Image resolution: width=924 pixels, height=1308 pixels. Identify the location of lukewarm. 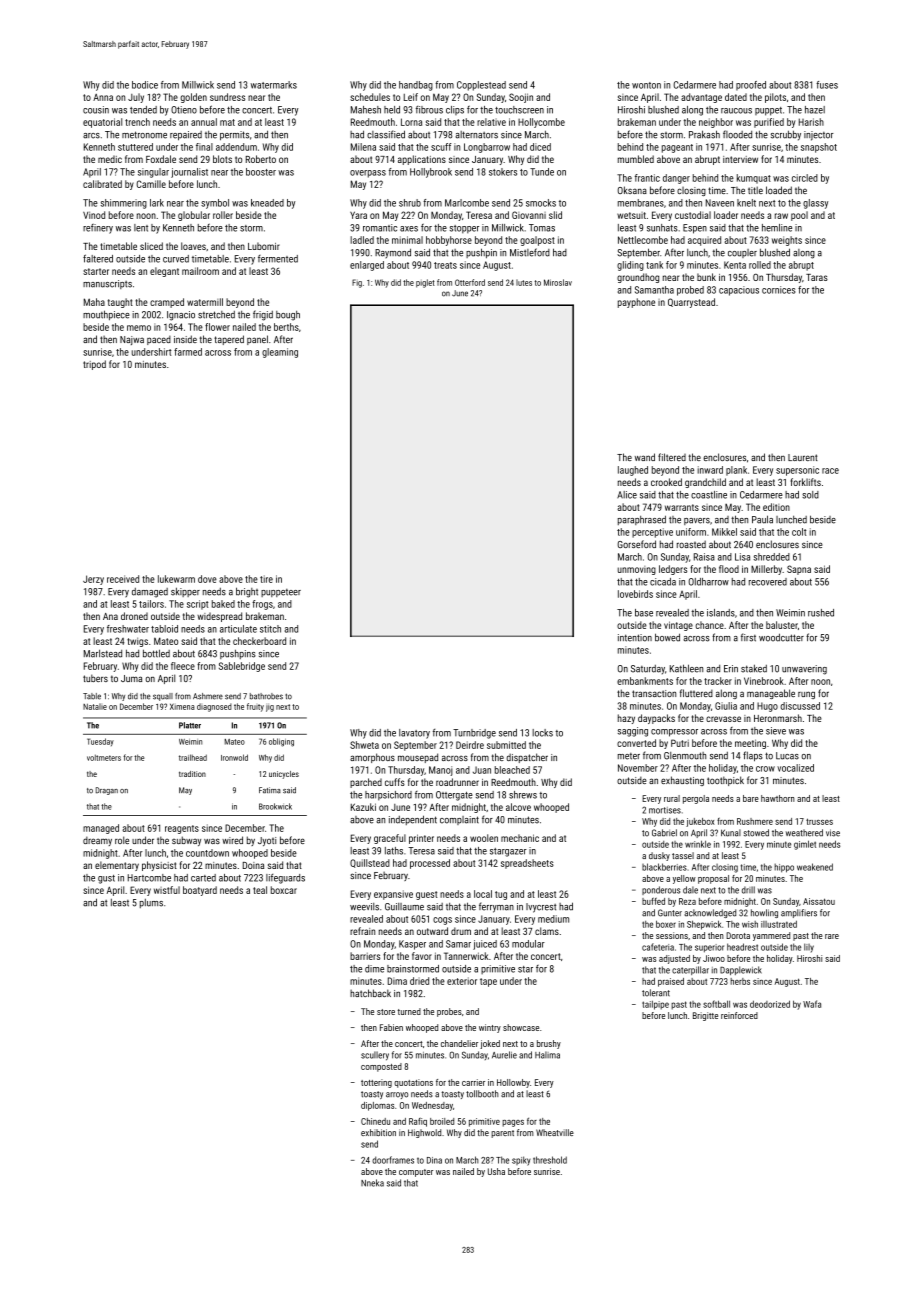
(176, 579).
